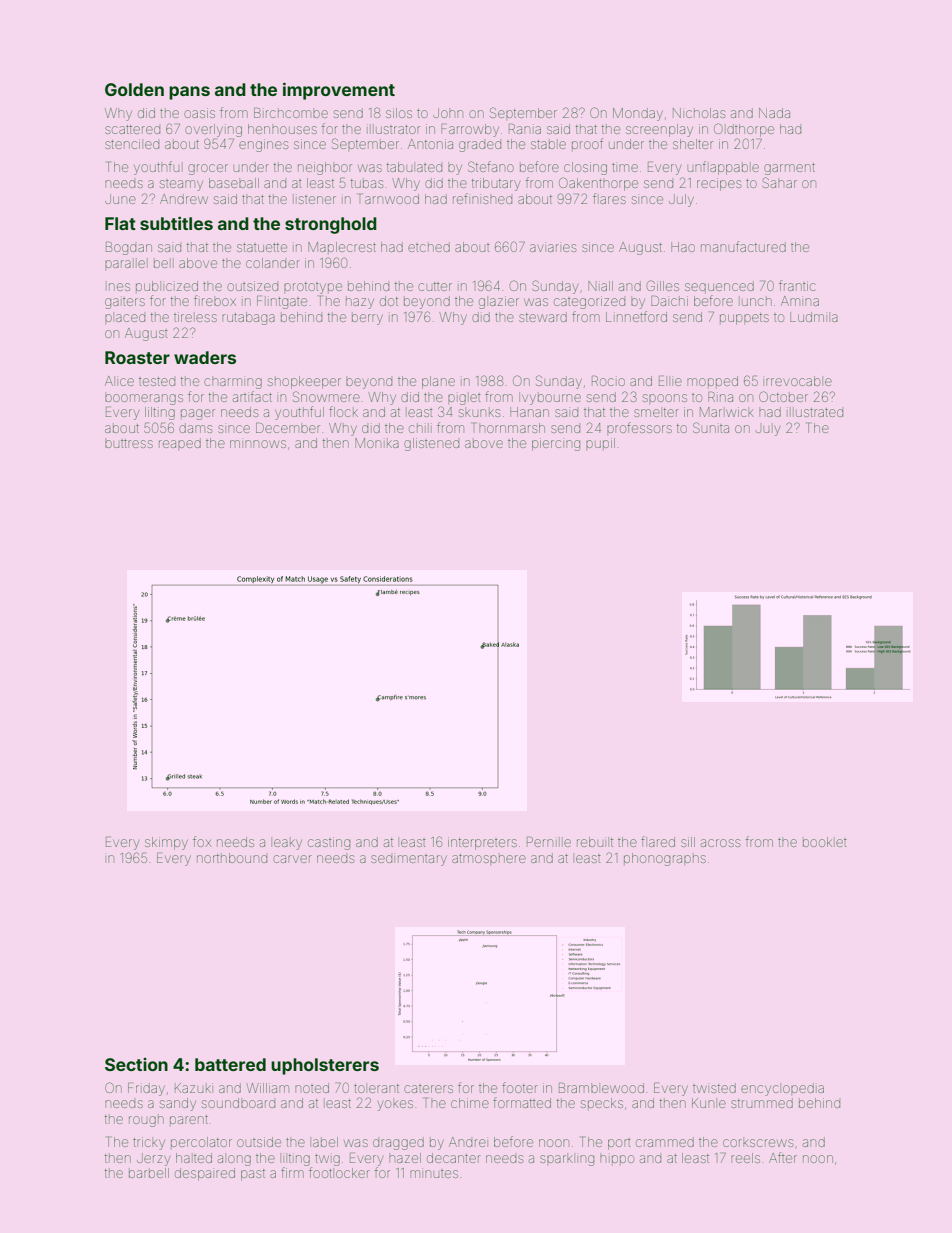 This page has width=952, height=1233. Describe the element at coordinates (658, 841) in the page. I see `flared` at that location.
